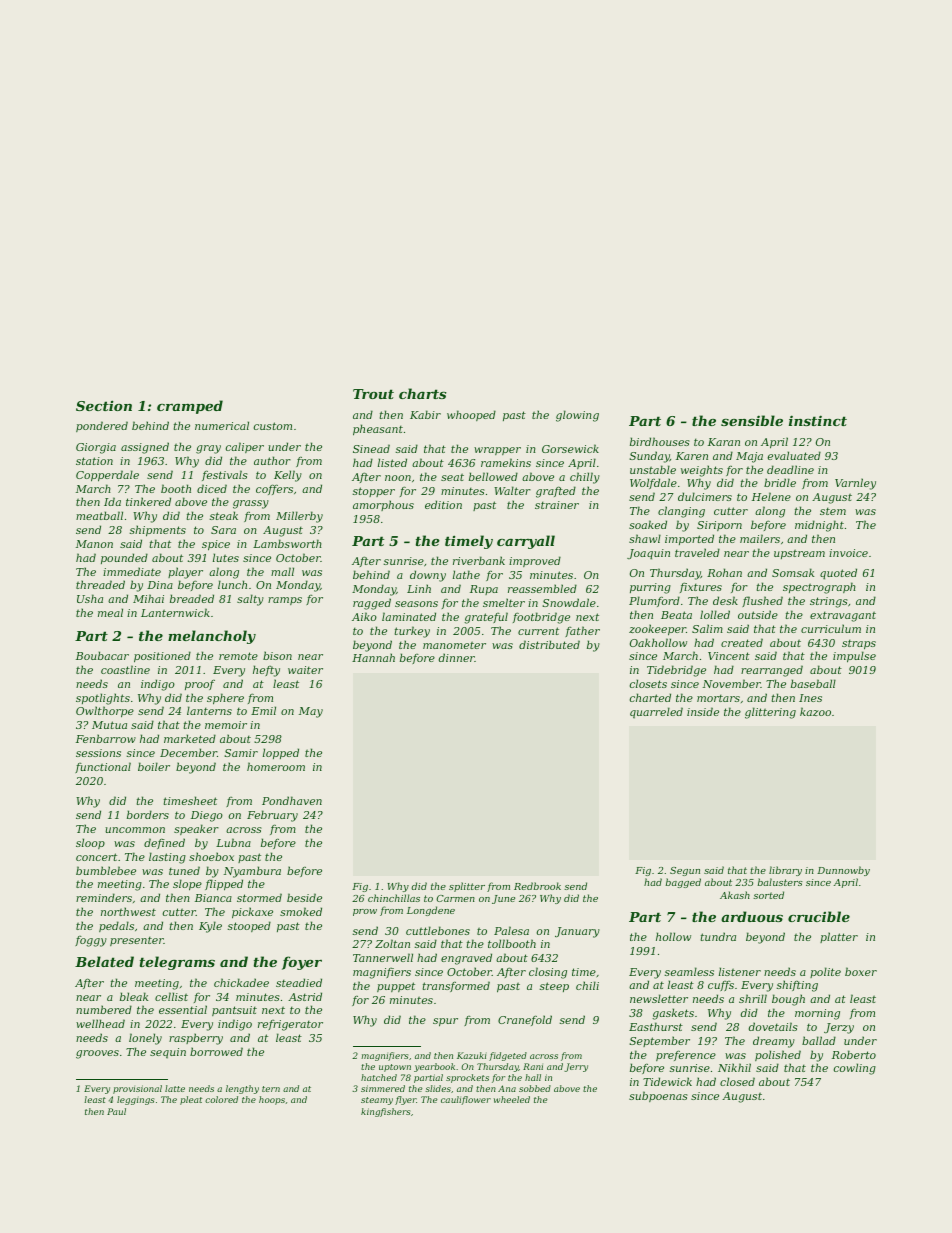  I want to click on impulse, so click(854, 657).
